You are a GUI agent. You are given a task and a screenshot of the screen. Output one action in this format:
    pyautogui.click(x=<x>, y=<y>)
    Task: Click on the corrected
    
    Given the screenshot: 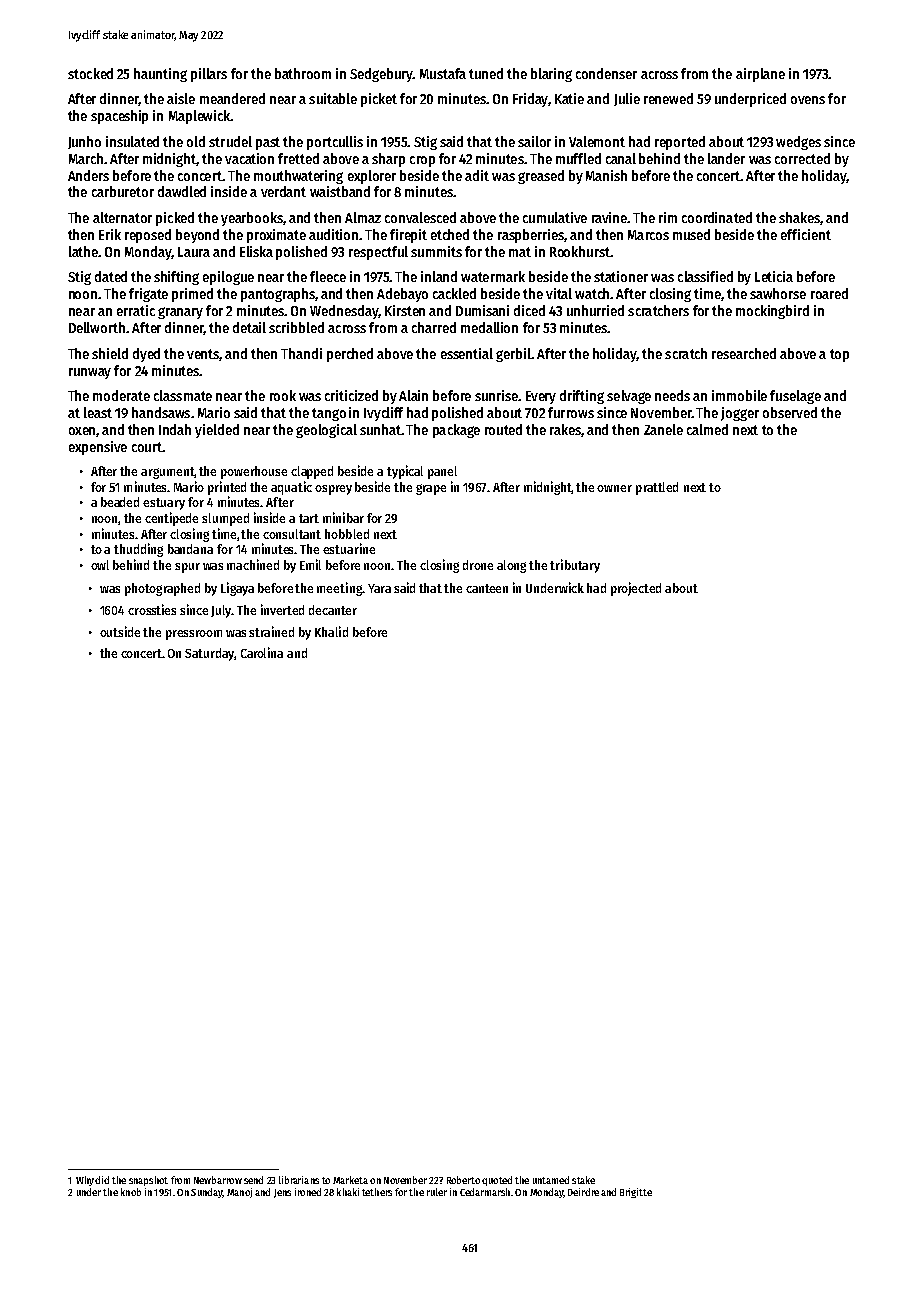 What is the action you would take?
    pyautogui.click(x=802, y=158)
